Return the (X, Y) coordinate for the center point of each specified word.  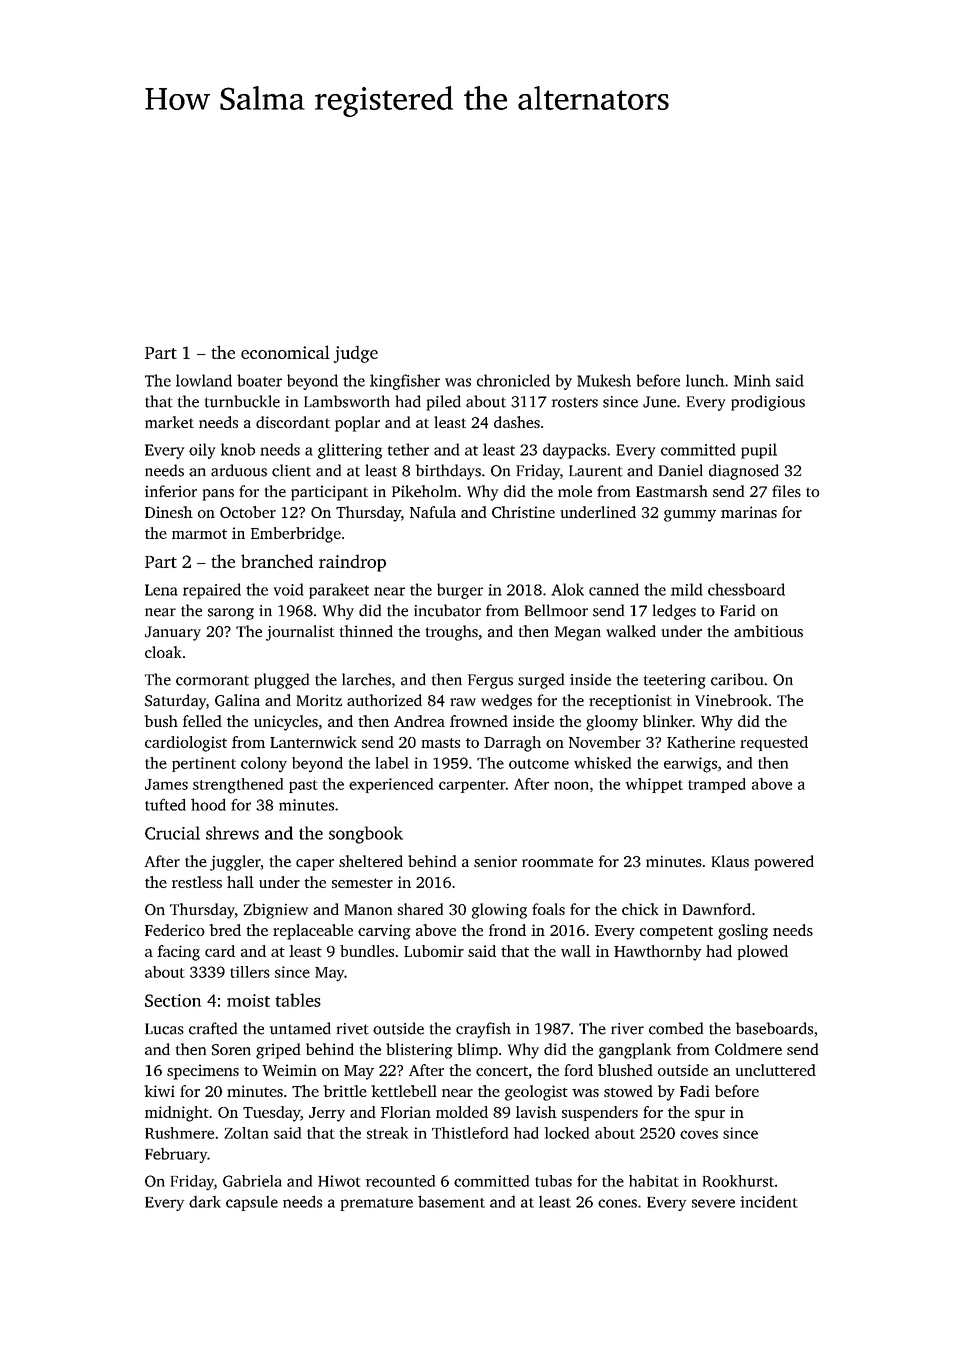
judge (355, 354)
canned (614, 589)
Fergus (490, 681)
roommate (557, 862)
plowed (763, 952)
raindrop (352, 563)
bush (161, 721)
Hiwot (339, 1181)
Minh (752, 380)
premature (377, 1204)
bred (225, 930)
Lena (161, 590)
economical (285, 352)
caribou (737, 679)
